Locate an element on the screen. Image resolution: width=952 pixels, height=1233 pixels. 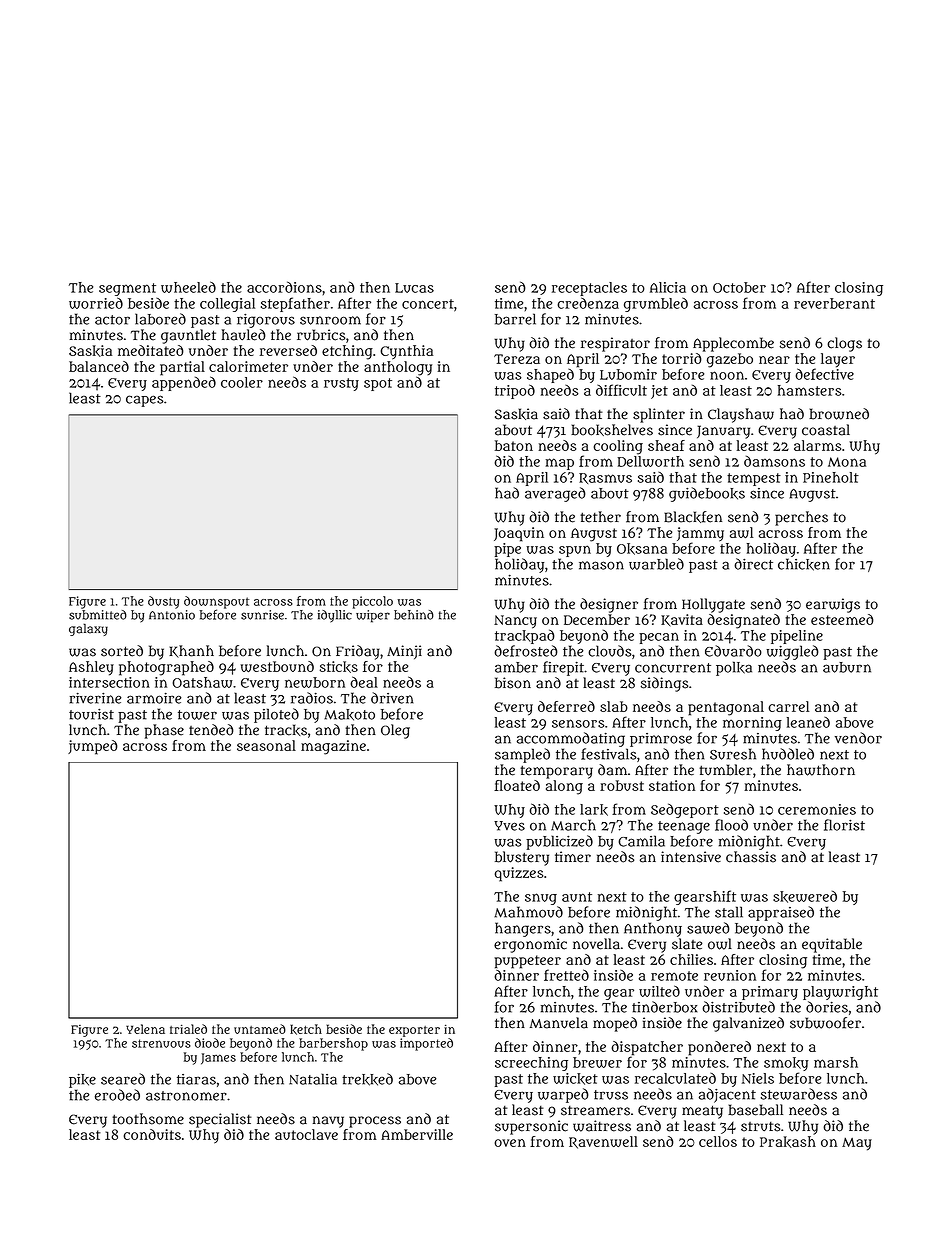
actor is located at coordinates (112, 320).
